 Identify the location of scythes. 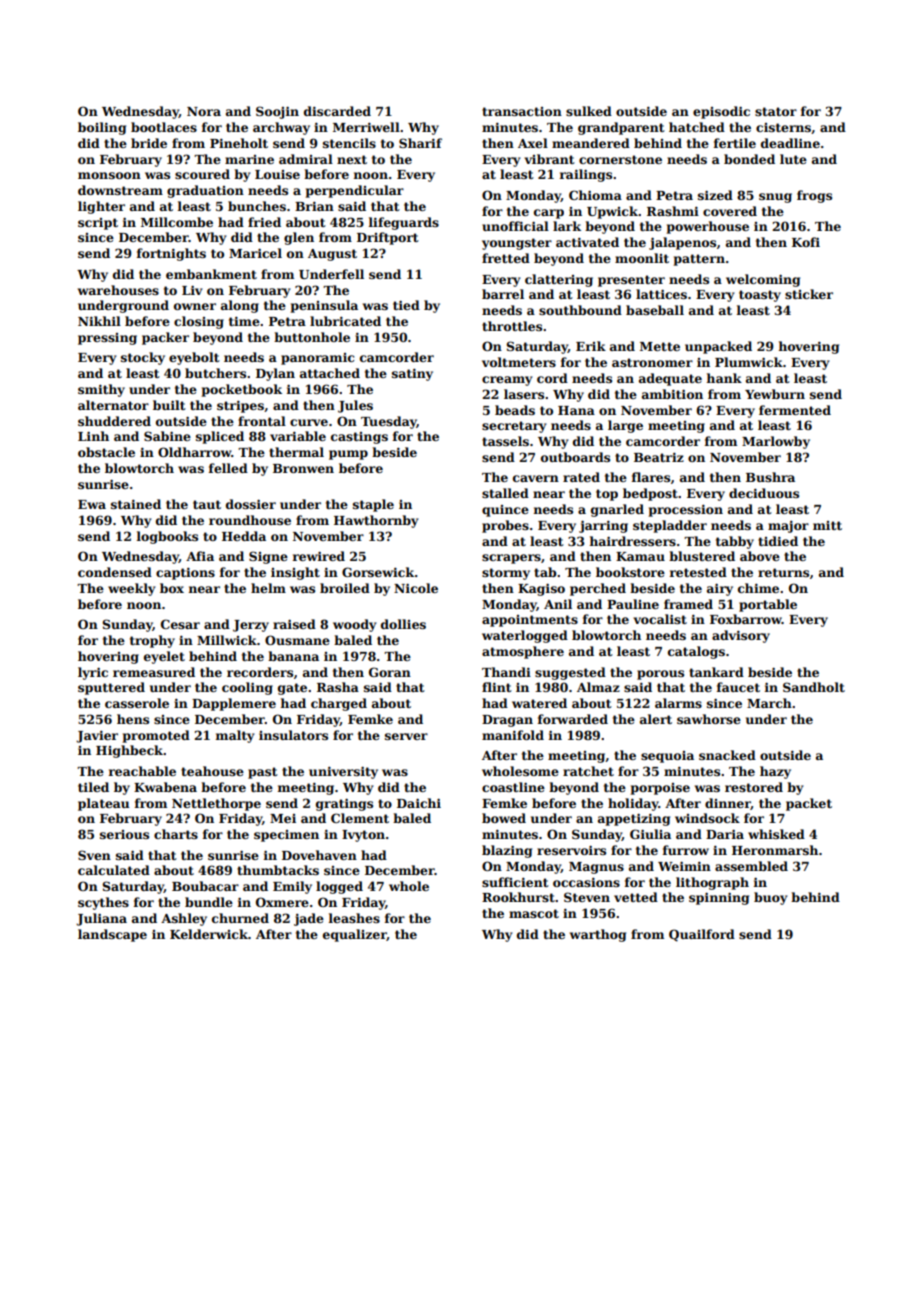
(103, 903).
